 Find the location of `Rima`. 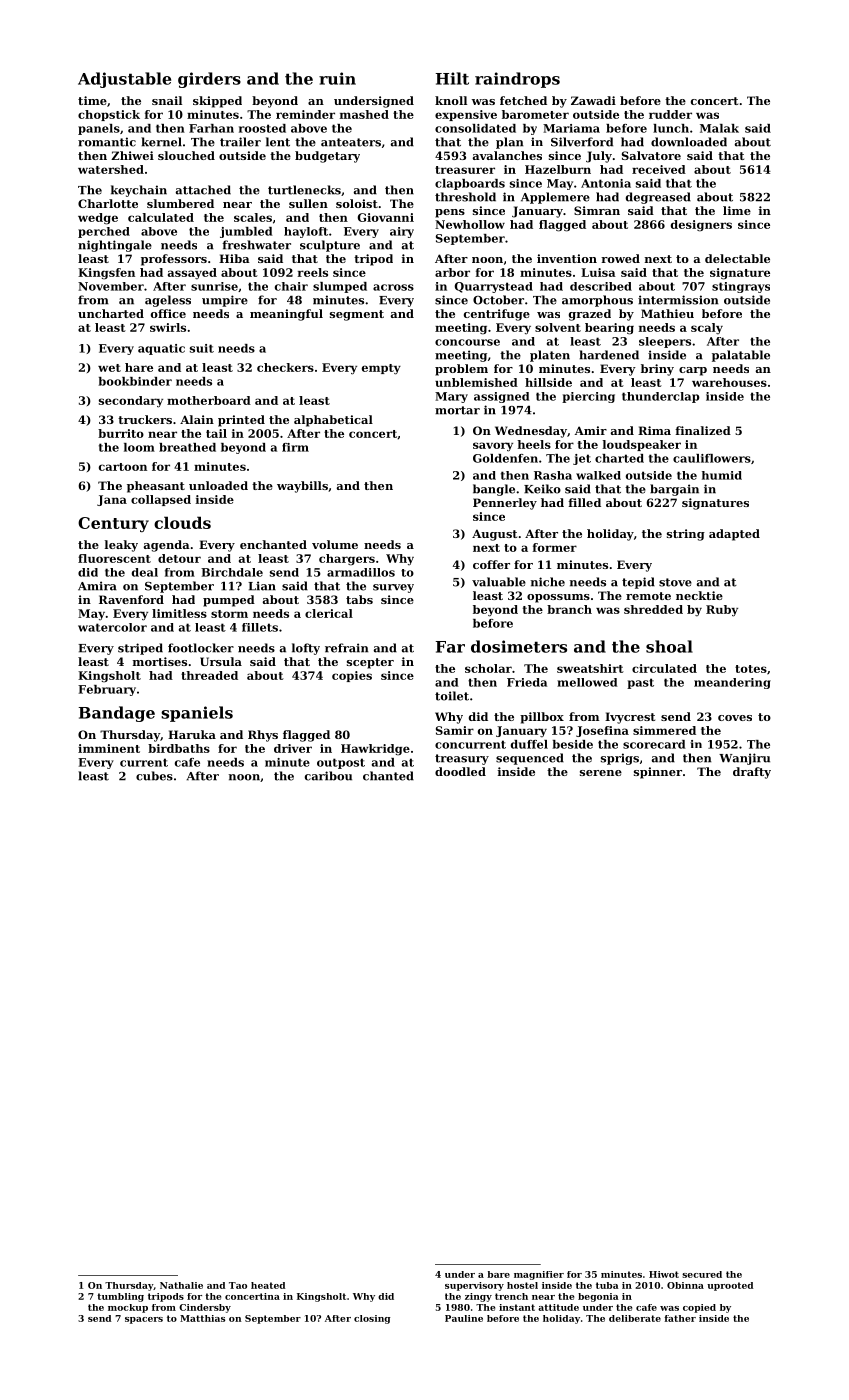

Rima is located at coordinates (654, 430).
